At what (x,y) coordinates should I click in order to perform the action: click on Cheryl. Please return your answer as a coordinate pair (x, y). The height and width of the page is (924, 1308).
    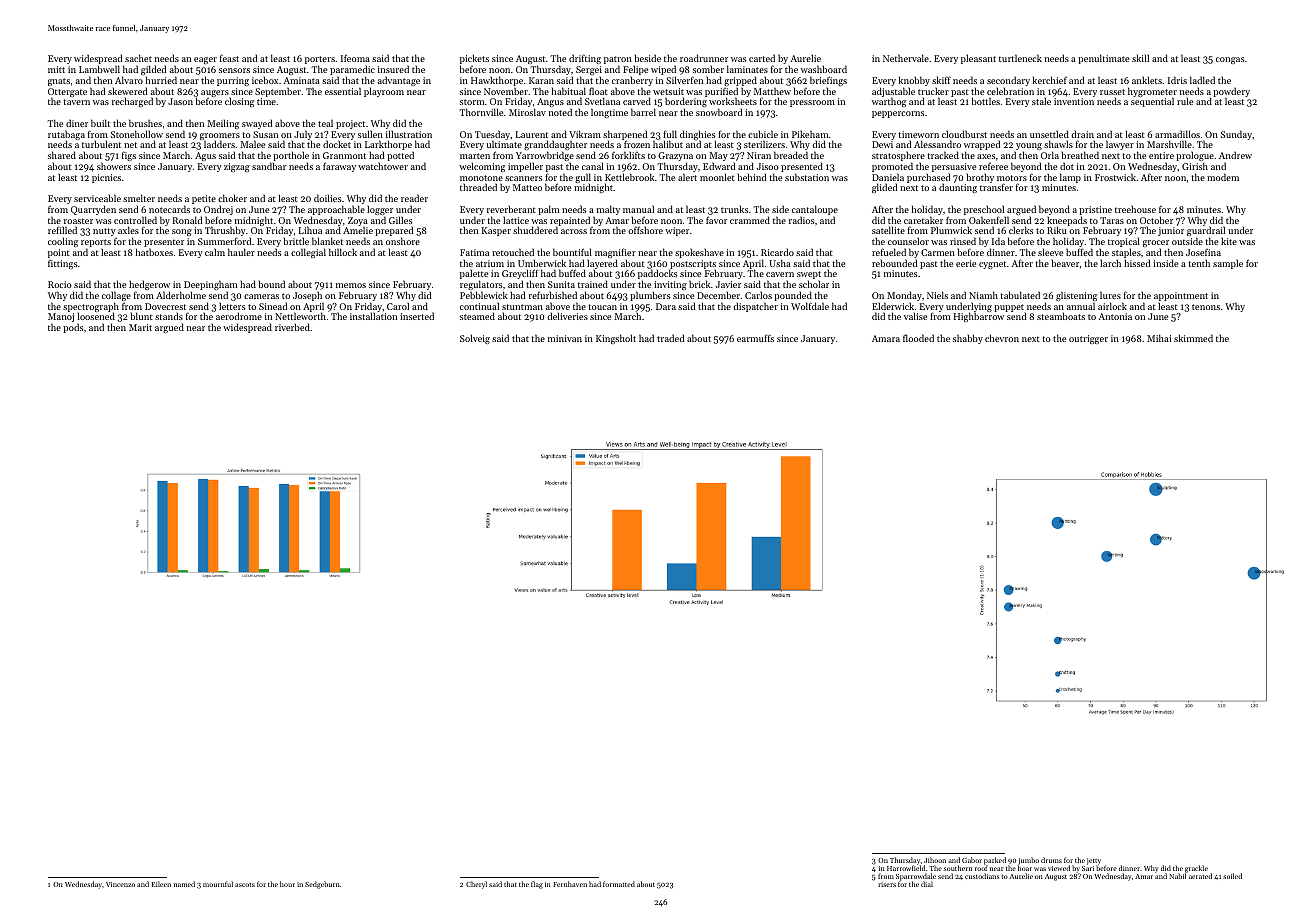
    Looking at the image, I should click on (476, 885).
